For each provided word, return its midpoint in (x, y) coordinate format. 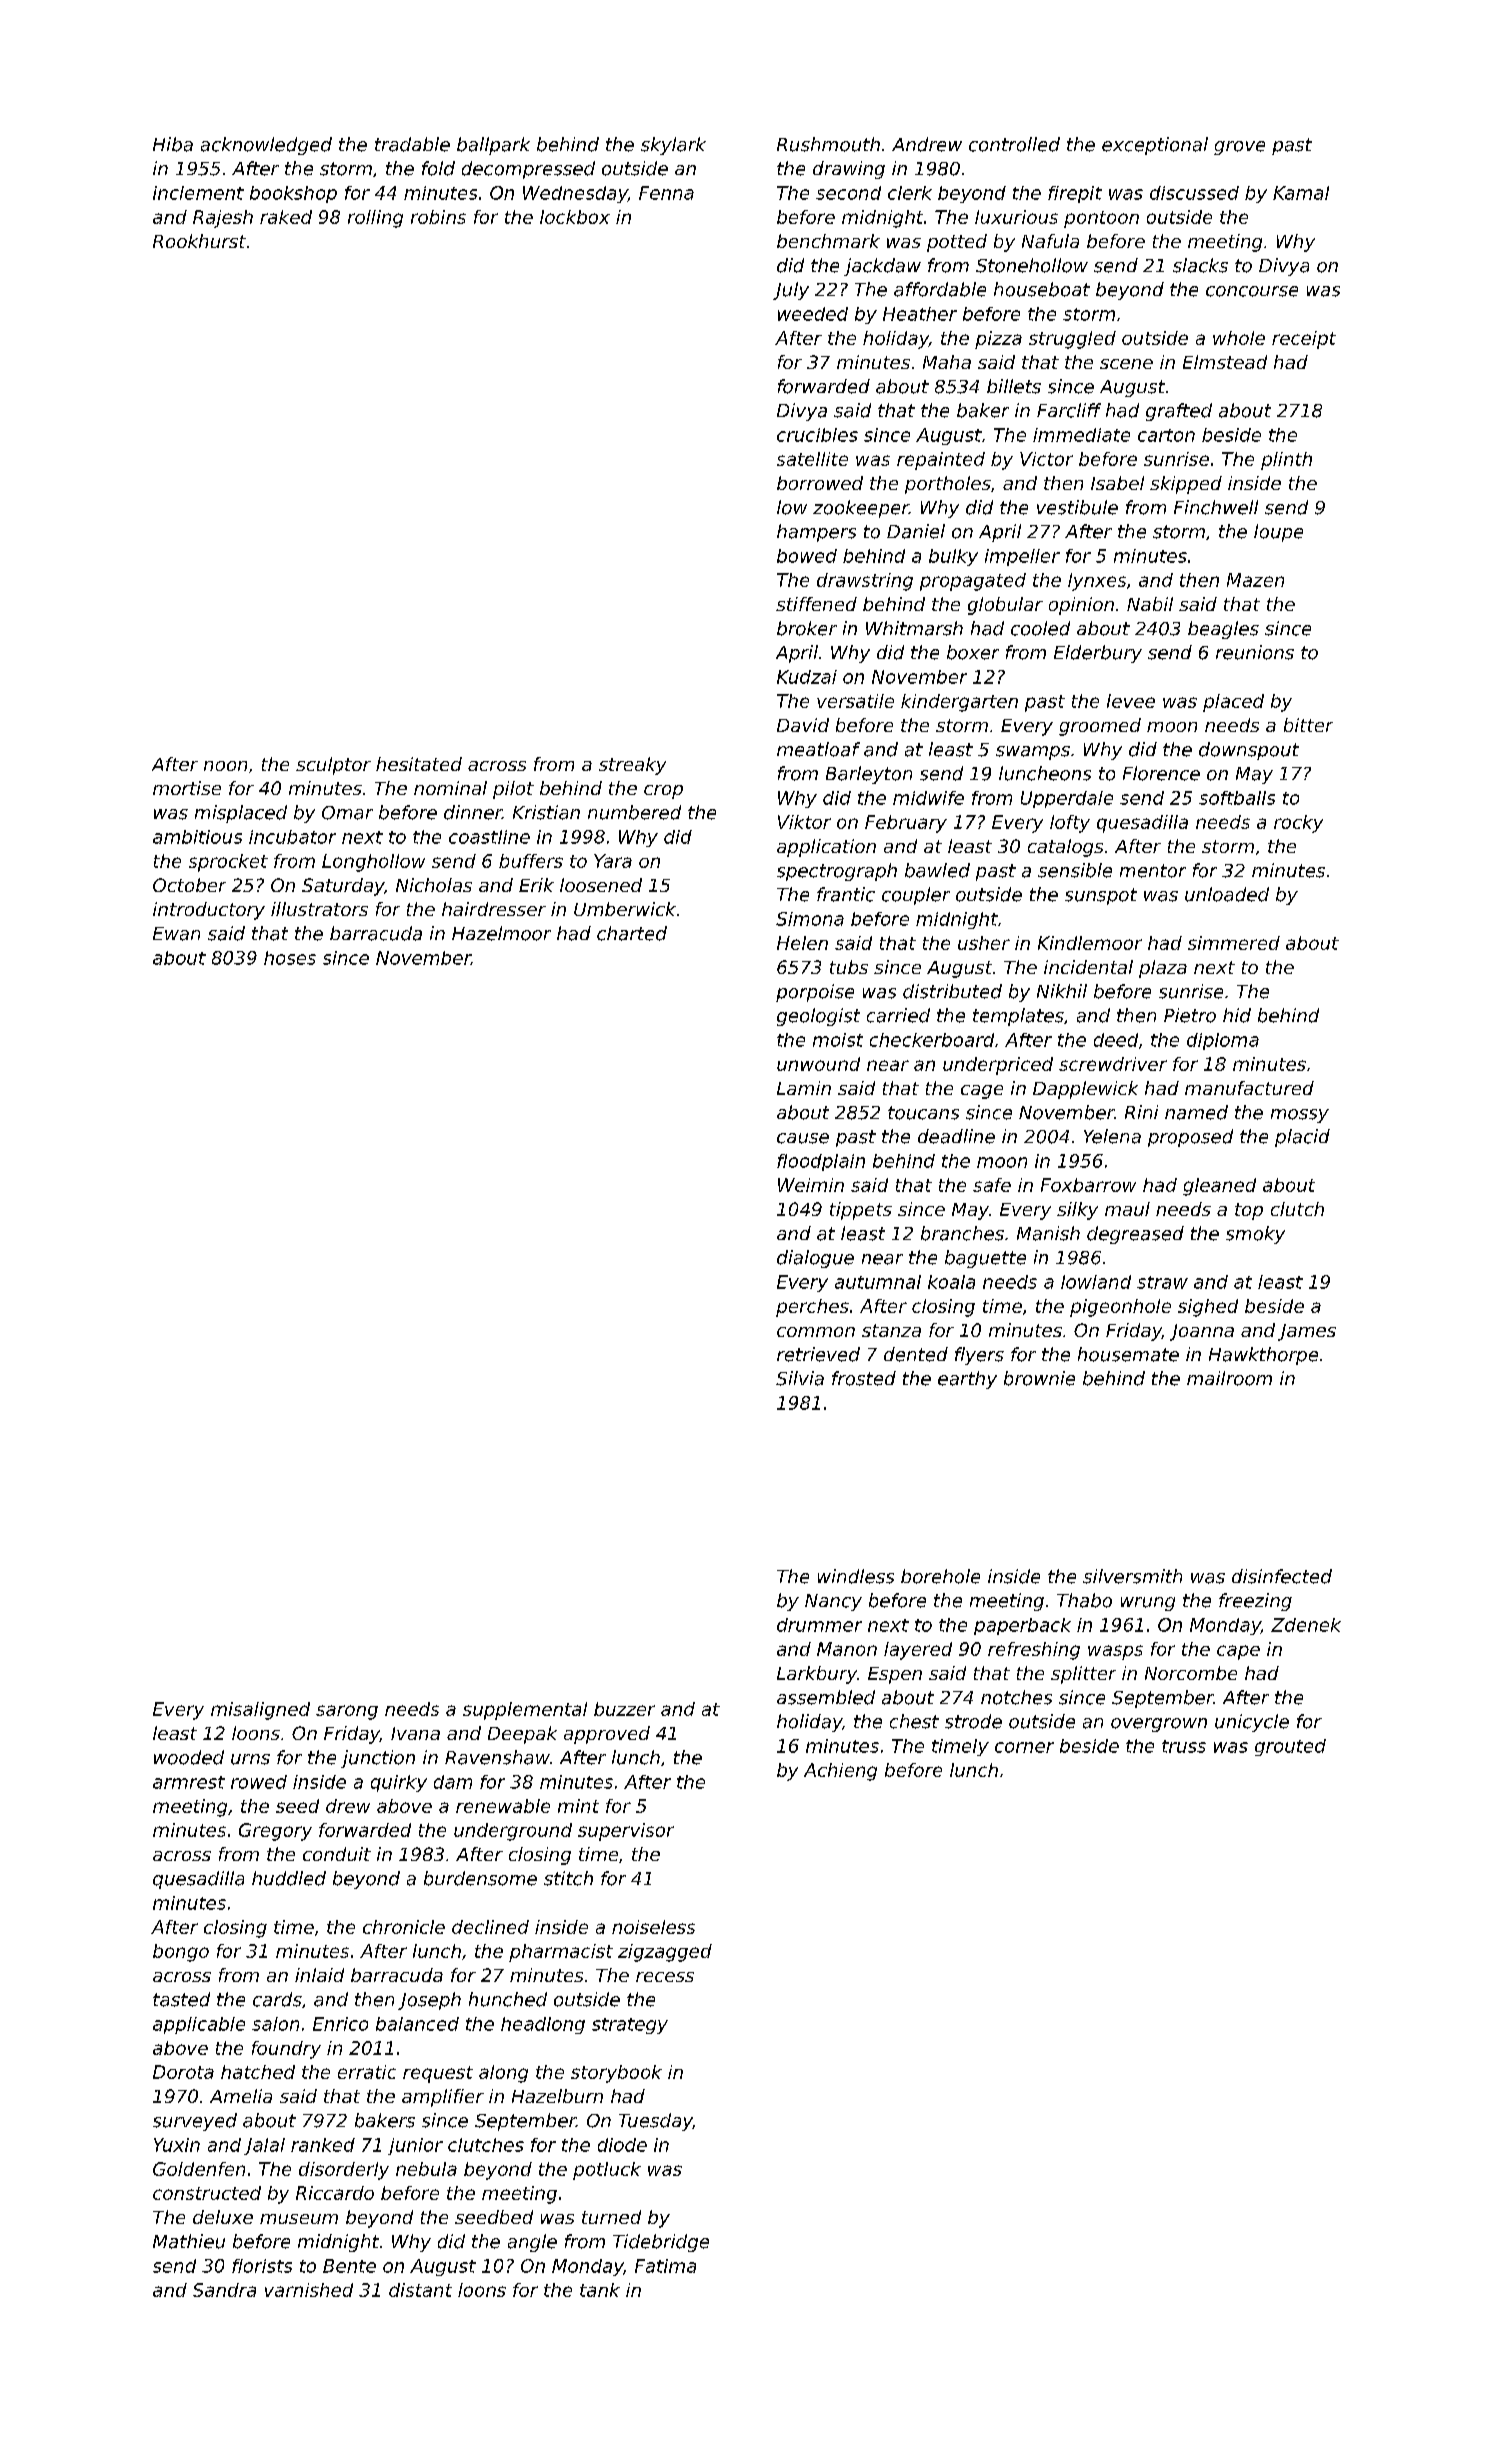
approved (607, 1735)
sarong (347, 1712)
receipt (1304, 340)
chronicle (404, 1927)
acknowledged (266, 146)
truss (1184, 1746)
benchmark (828, 241)
